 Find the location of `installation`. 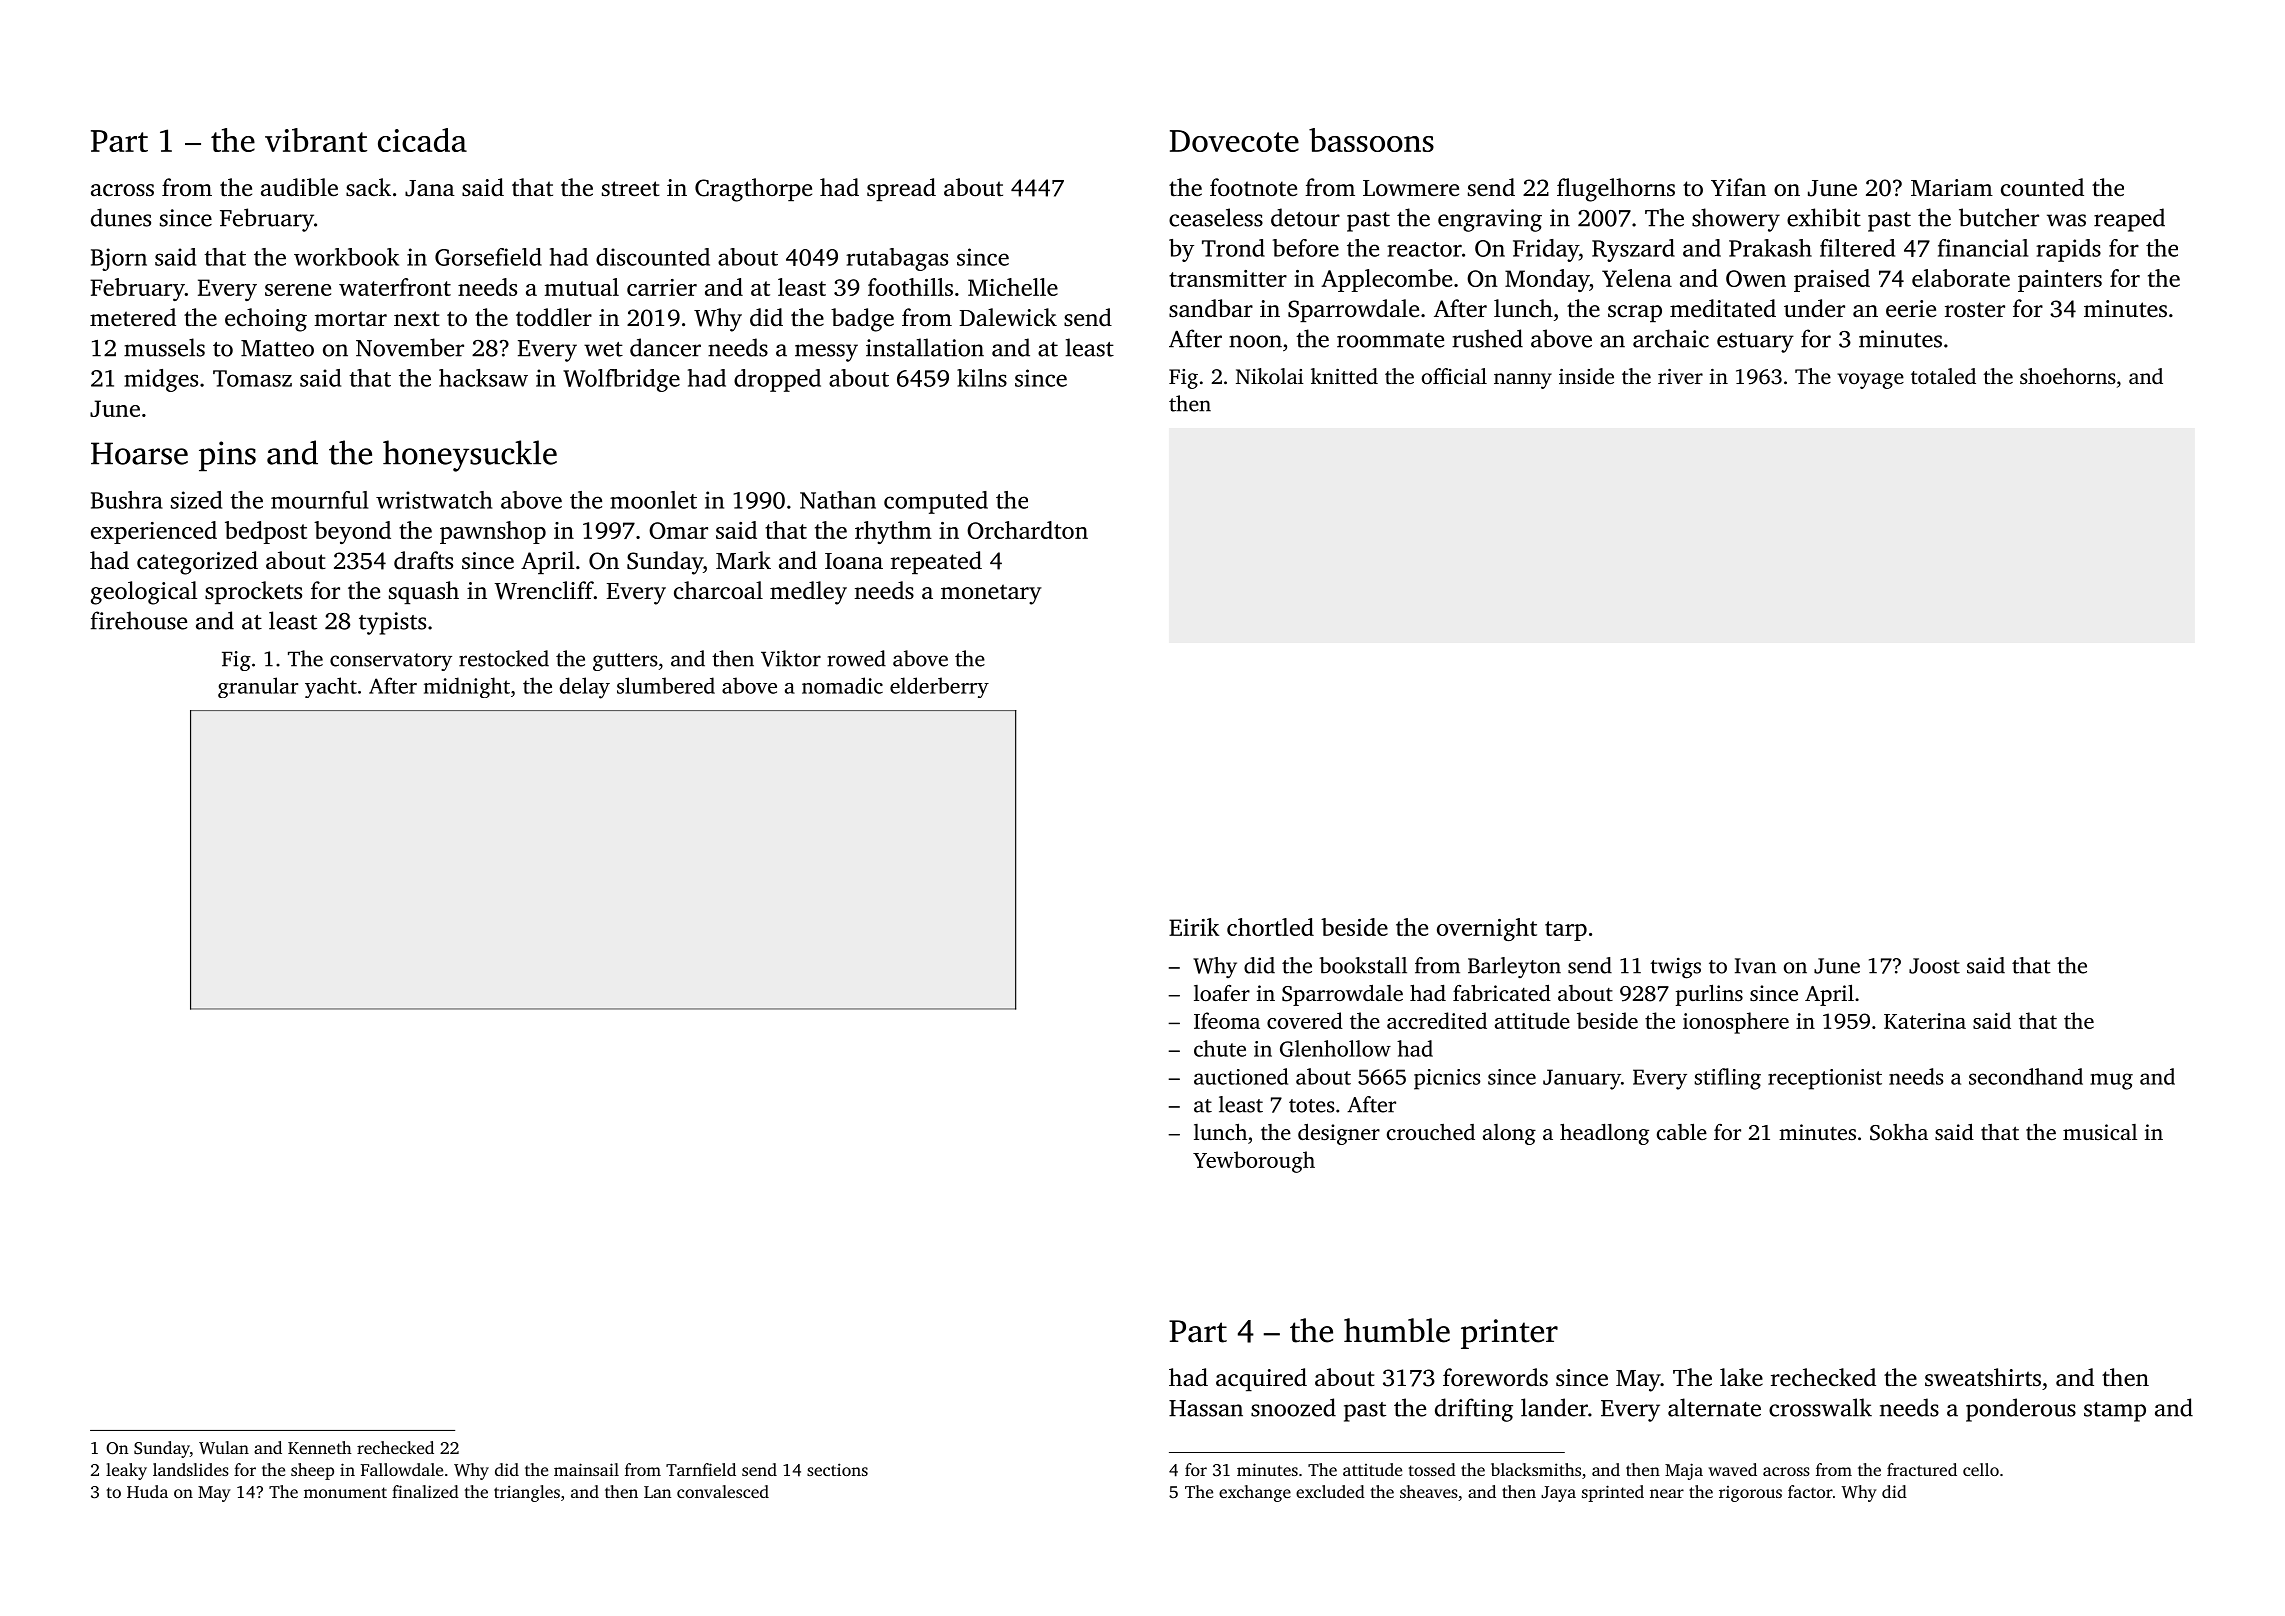

installation is located at coordinates (925, 347).
